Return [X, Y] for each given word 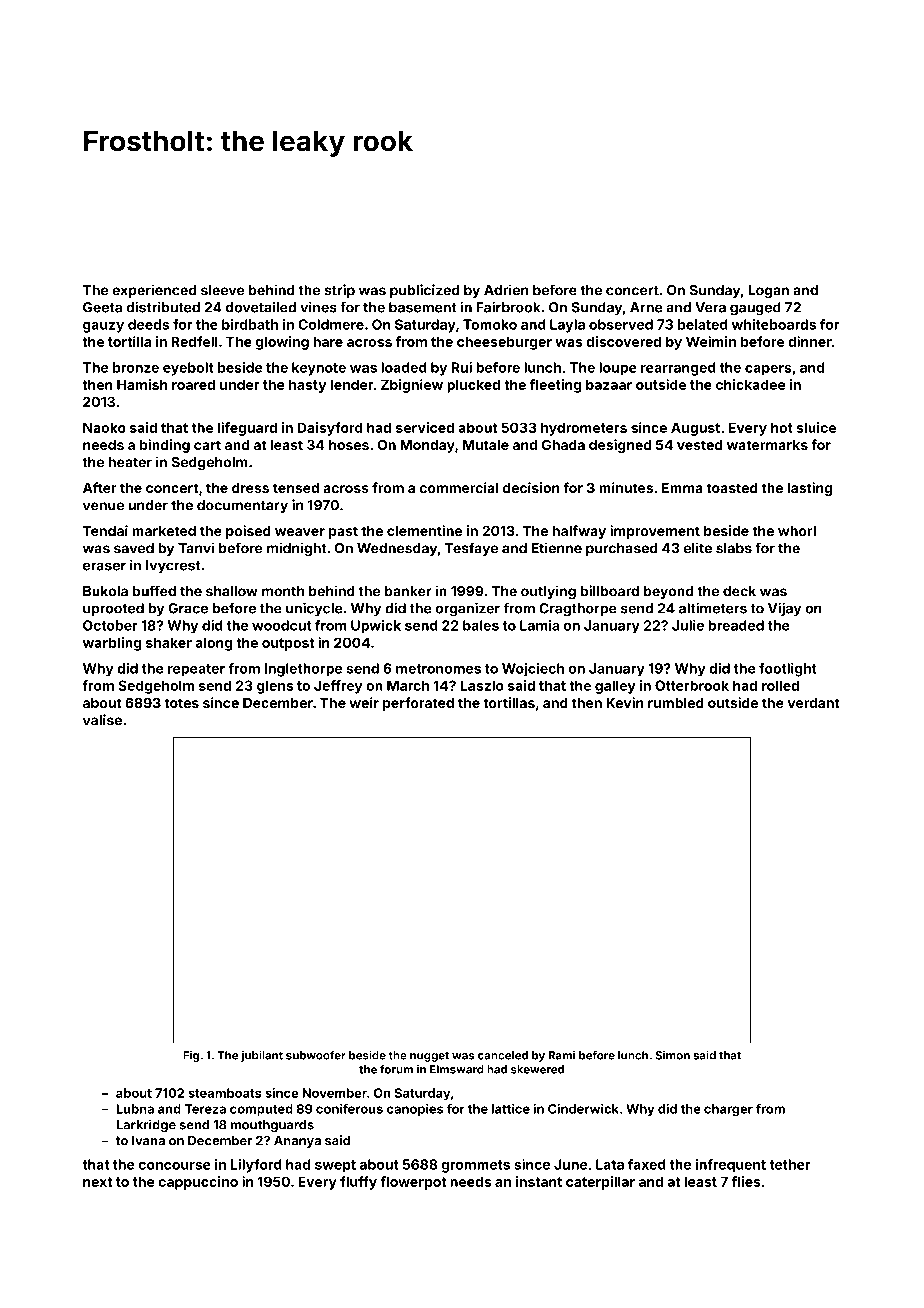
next [97, 1182]
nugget [429, 1056]
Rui [461, 367]
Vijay [784, 609]
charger [728, 1110]
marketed [164, 531]
